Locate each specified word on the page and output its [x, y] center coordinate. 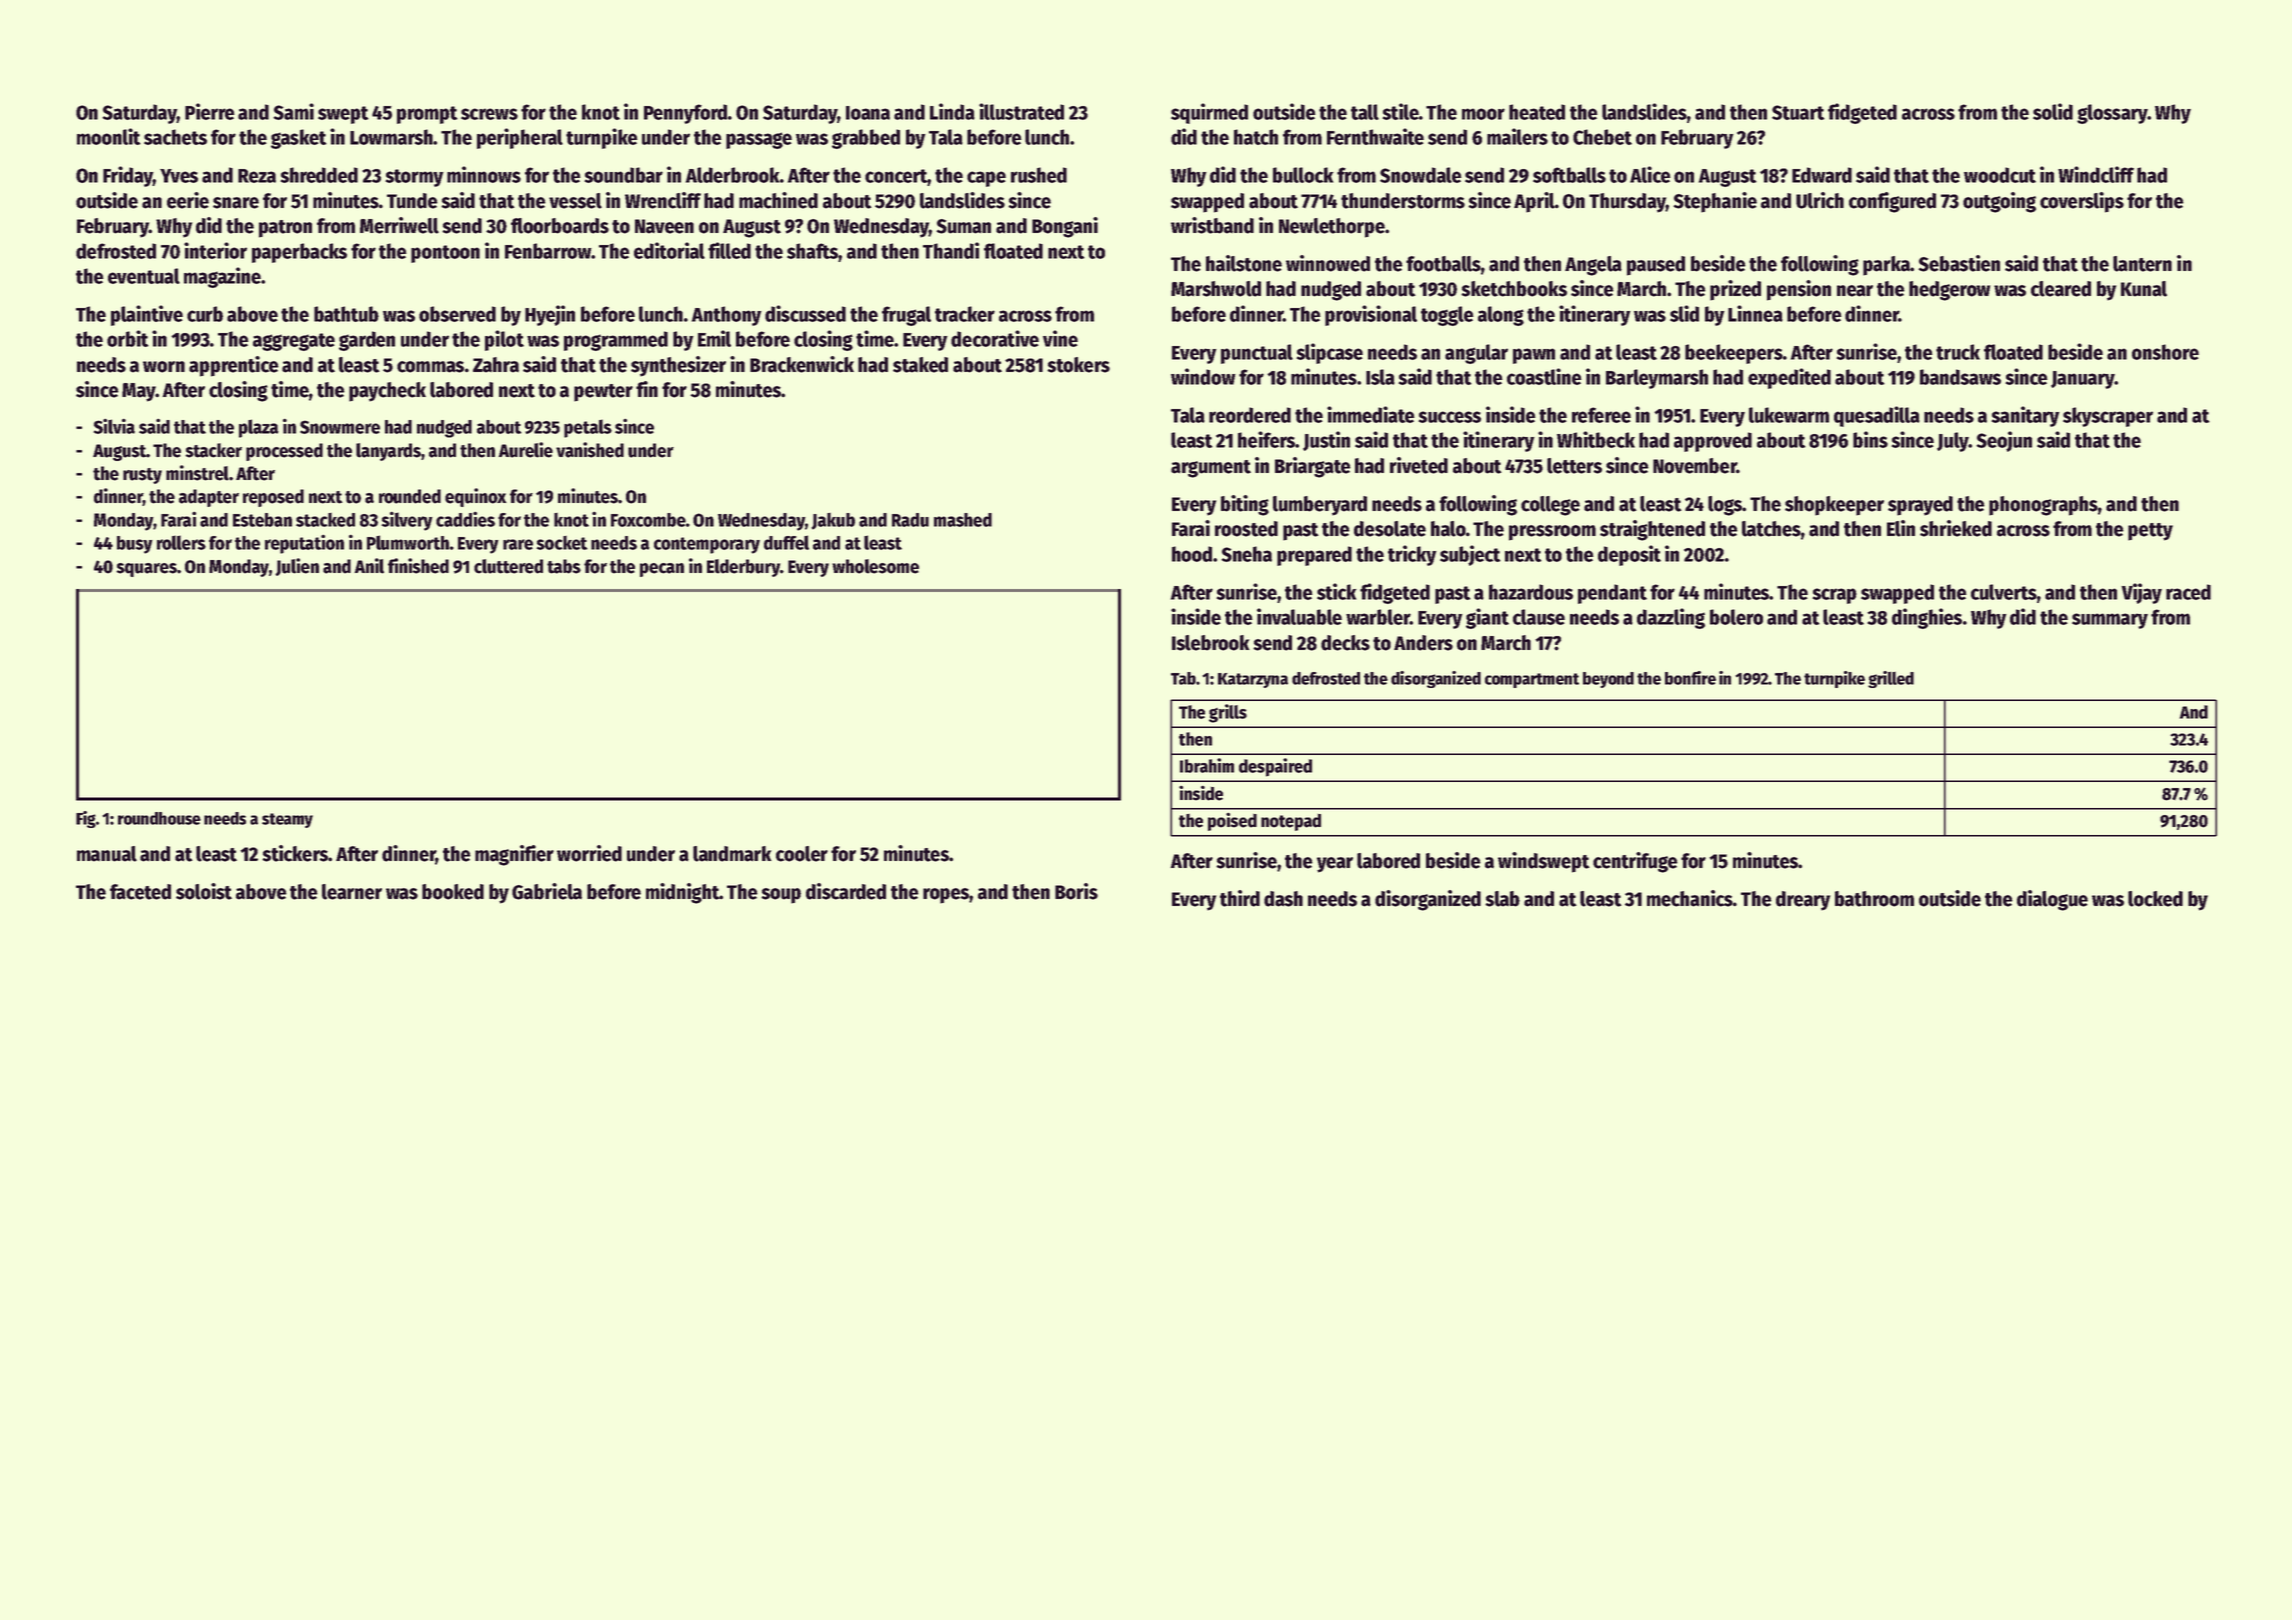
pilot [504, 340]
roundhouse [159, 818]
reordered [1250, 415]
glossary [2112, 114]
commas [430, 367]
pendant [1612, 594]
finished [418, 566]
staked [920, 365]
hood [1192, 554]
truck [1958, 352]
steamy [287, 820]
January [2083, 380]
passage [759, 140]
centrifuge [1635, 862]
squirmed [1209, 113]
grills [1228, 713]
